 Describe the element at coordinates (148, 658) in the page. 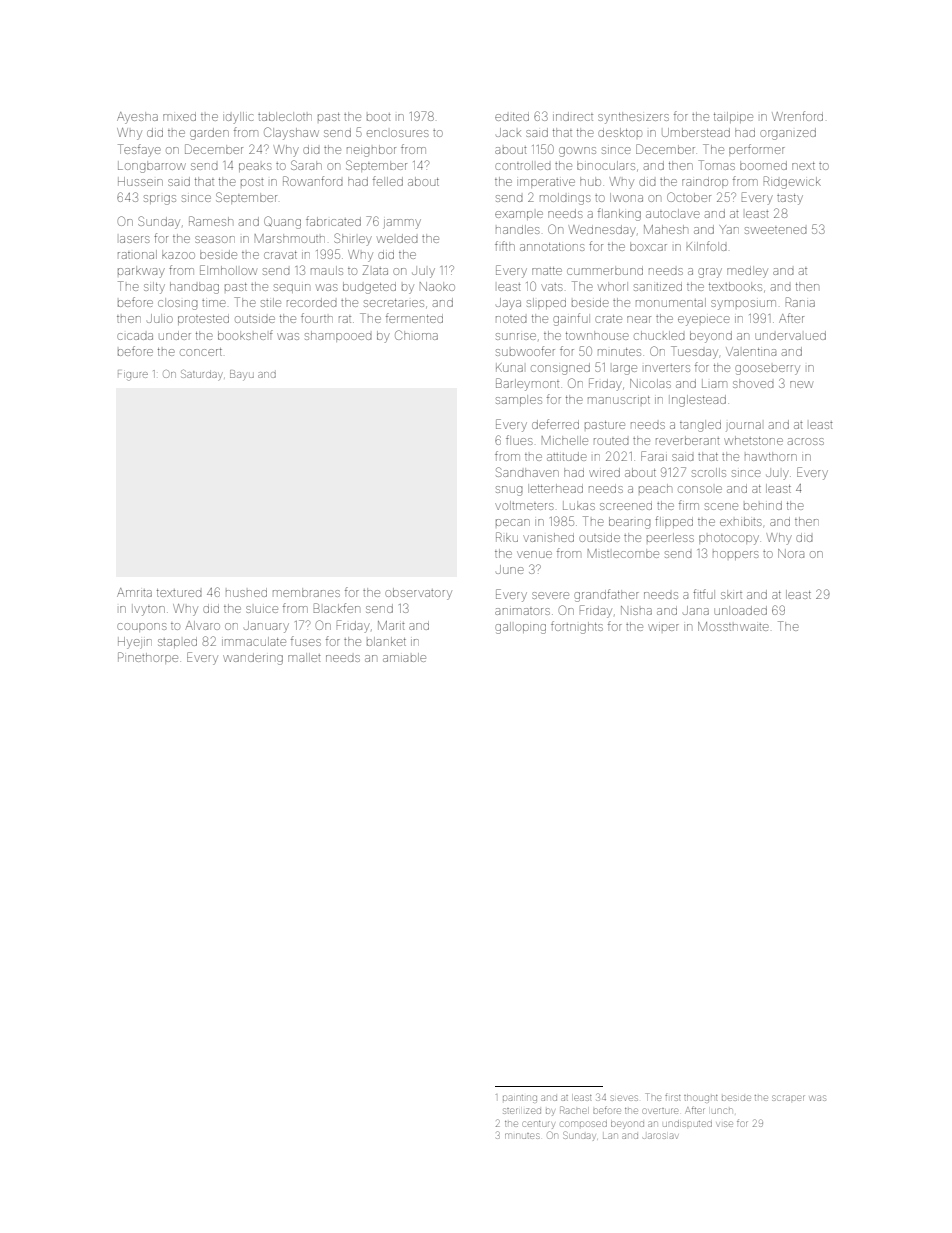

I see `Pinethorpe` at that location.
